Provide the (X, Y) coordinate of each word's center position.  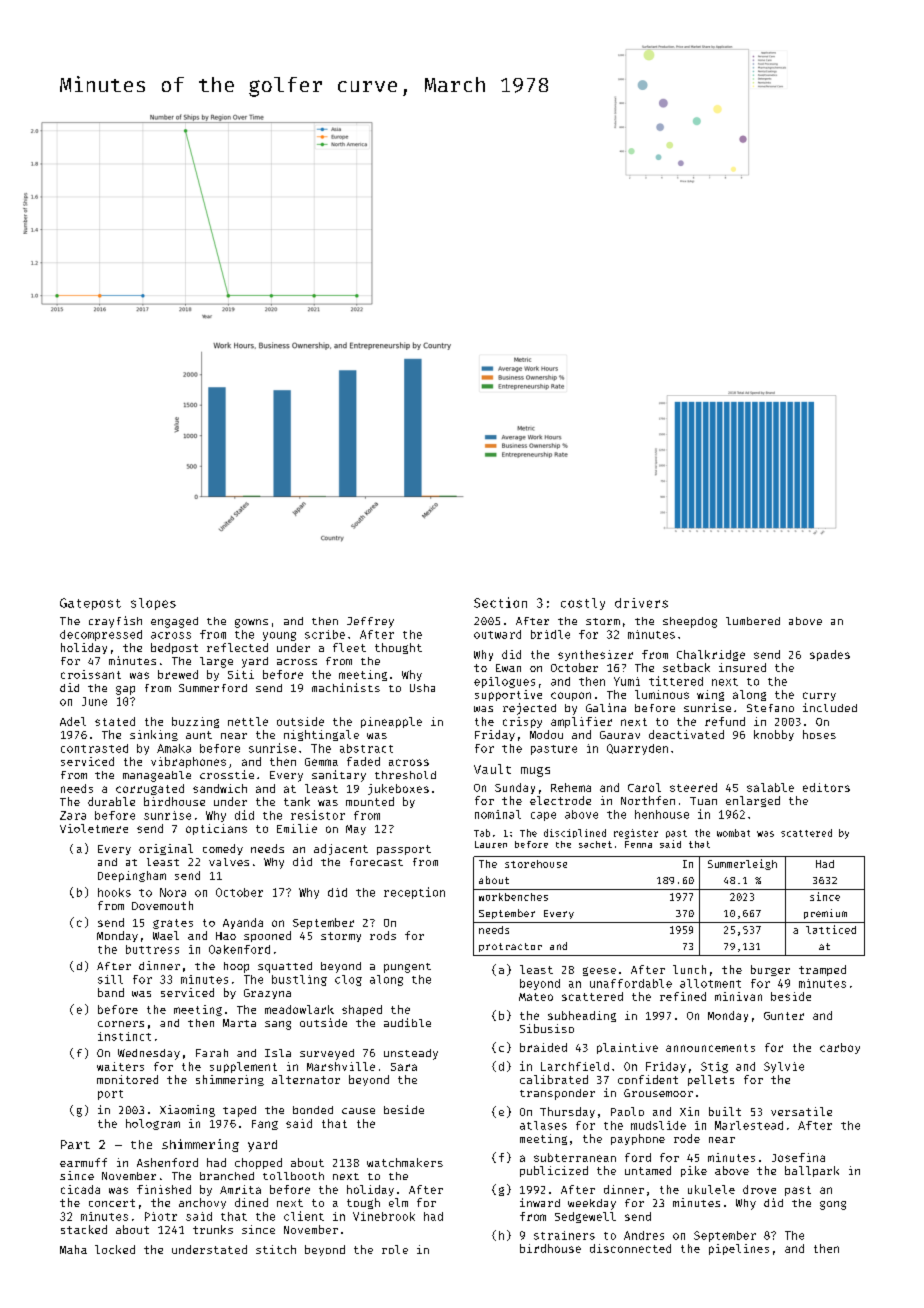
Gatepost (90, 604)
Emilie (297, 828)
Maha (73, 1249)
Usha (422, 688)
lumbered (753, 621)
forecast (376, 862)
